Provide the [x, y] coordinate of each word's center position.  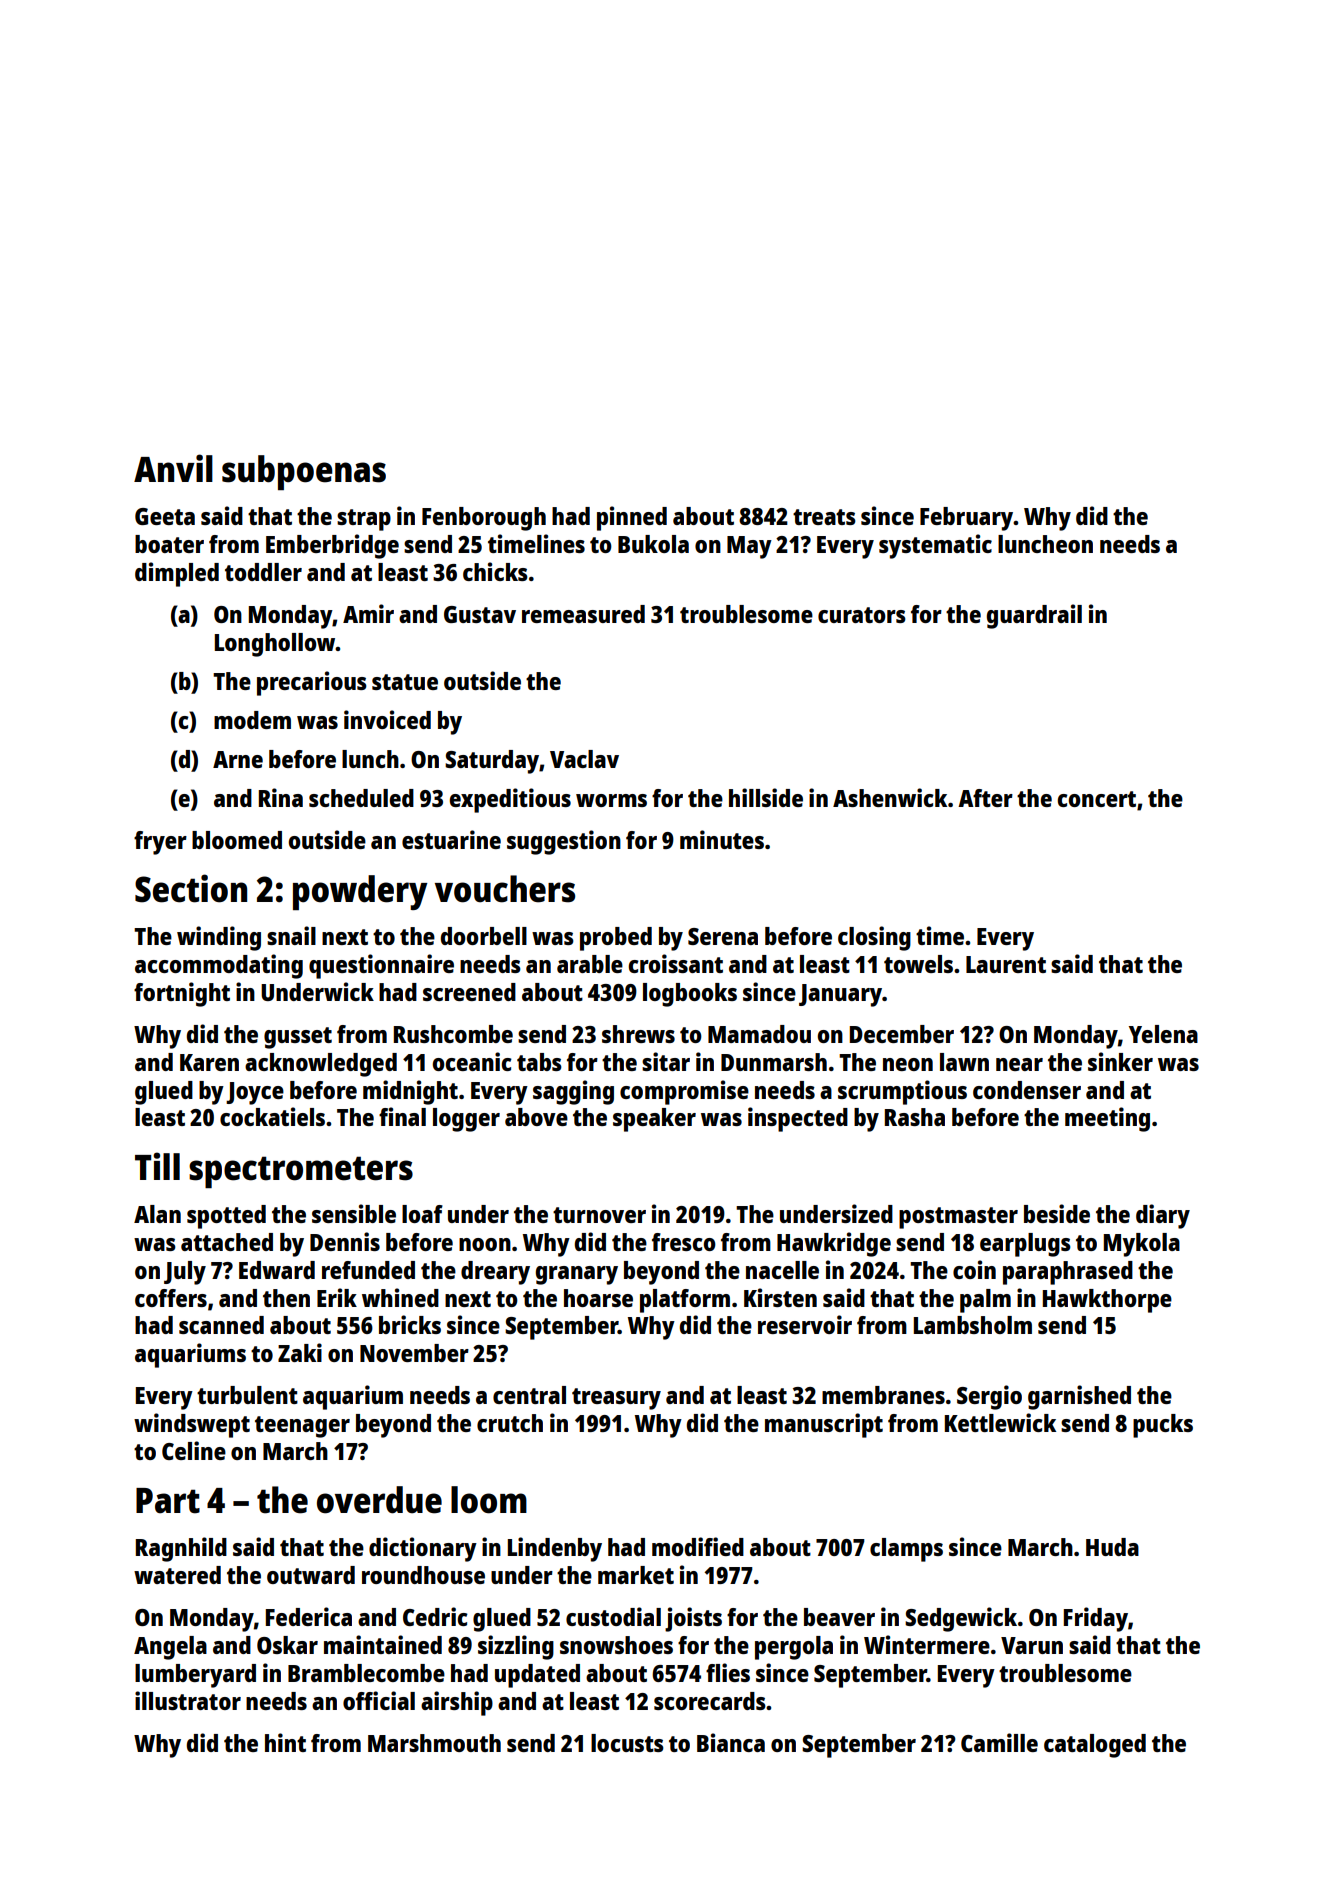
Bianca [731, 1742]
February [967, 519]
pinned [632, 518]
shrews [638, 1034]
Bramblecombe [366, 1673]
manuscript [824, 1425]
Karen [209, 1062]
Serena [723, 936]
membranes [883, 1395]
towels [918, 964]
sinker [1120, 1061]
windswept [192, 1425]
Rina [281, 797]
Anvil [173, 468]
